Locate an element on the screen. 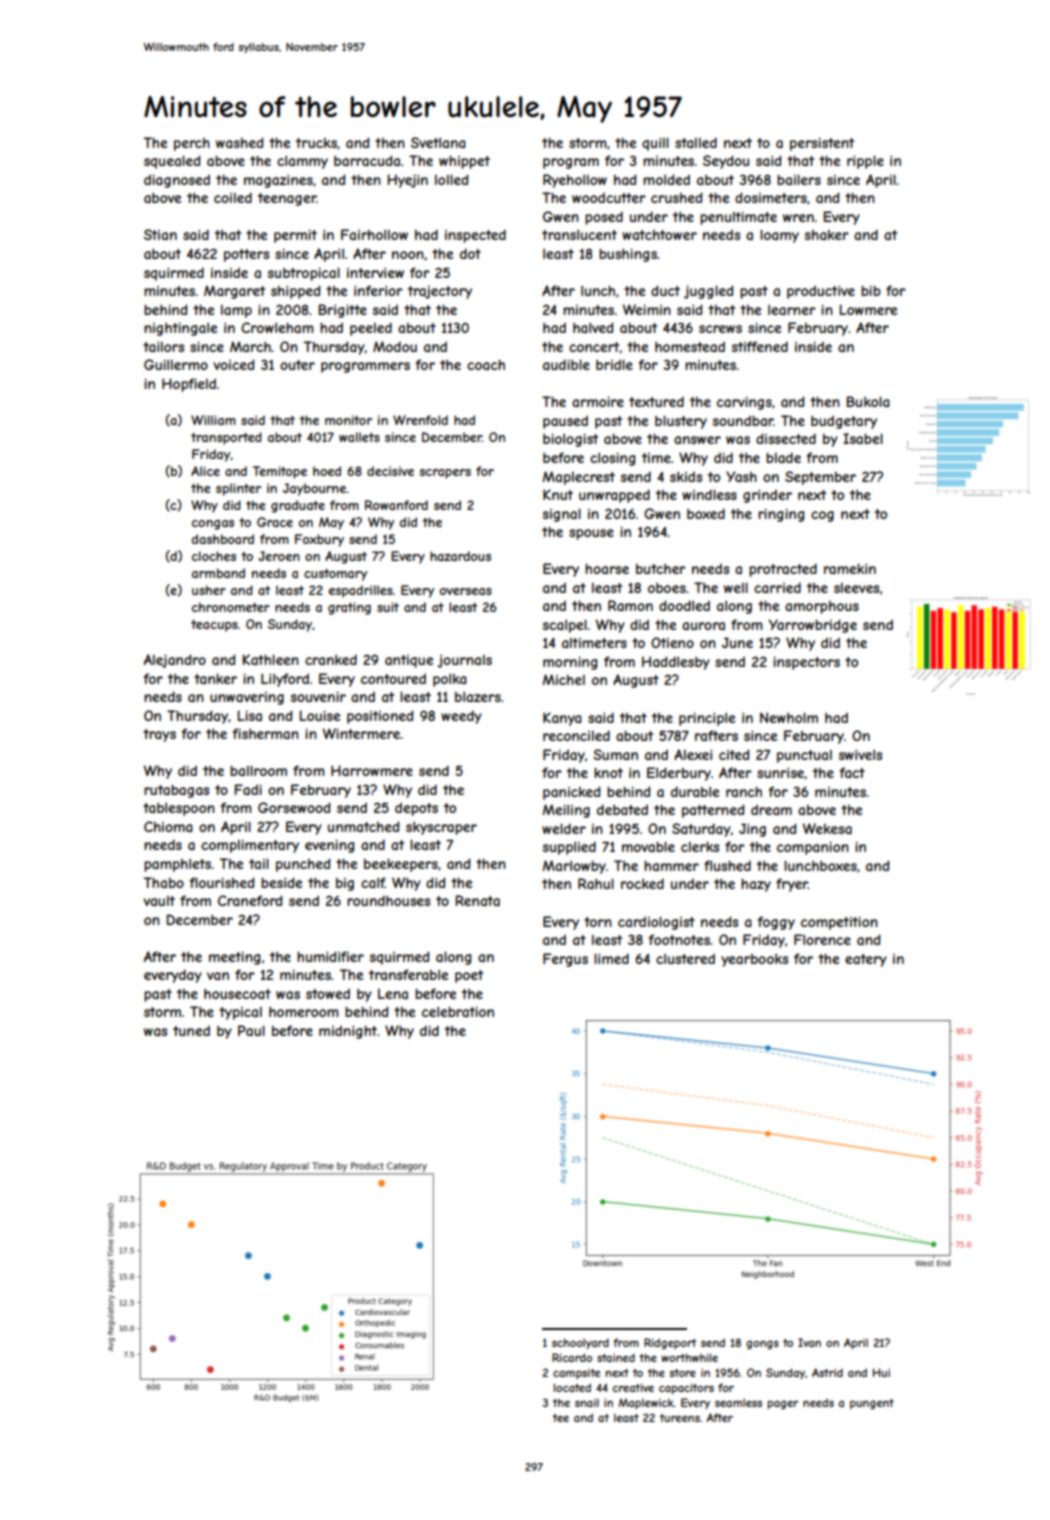  ramekin is located at coordinates (850, 568).
